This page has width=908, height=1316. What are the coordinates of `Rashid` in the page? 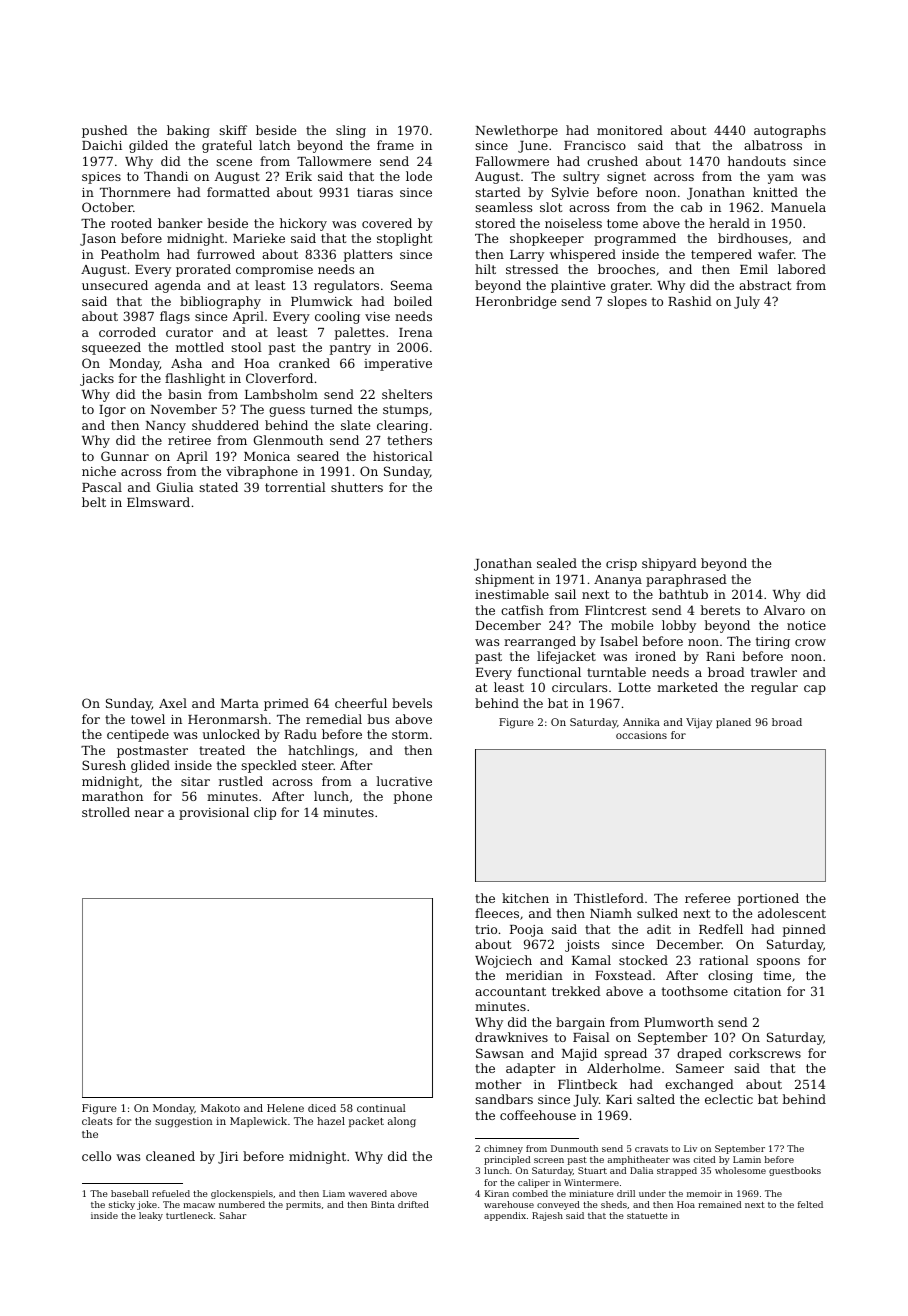 It's located at (690, 301).
